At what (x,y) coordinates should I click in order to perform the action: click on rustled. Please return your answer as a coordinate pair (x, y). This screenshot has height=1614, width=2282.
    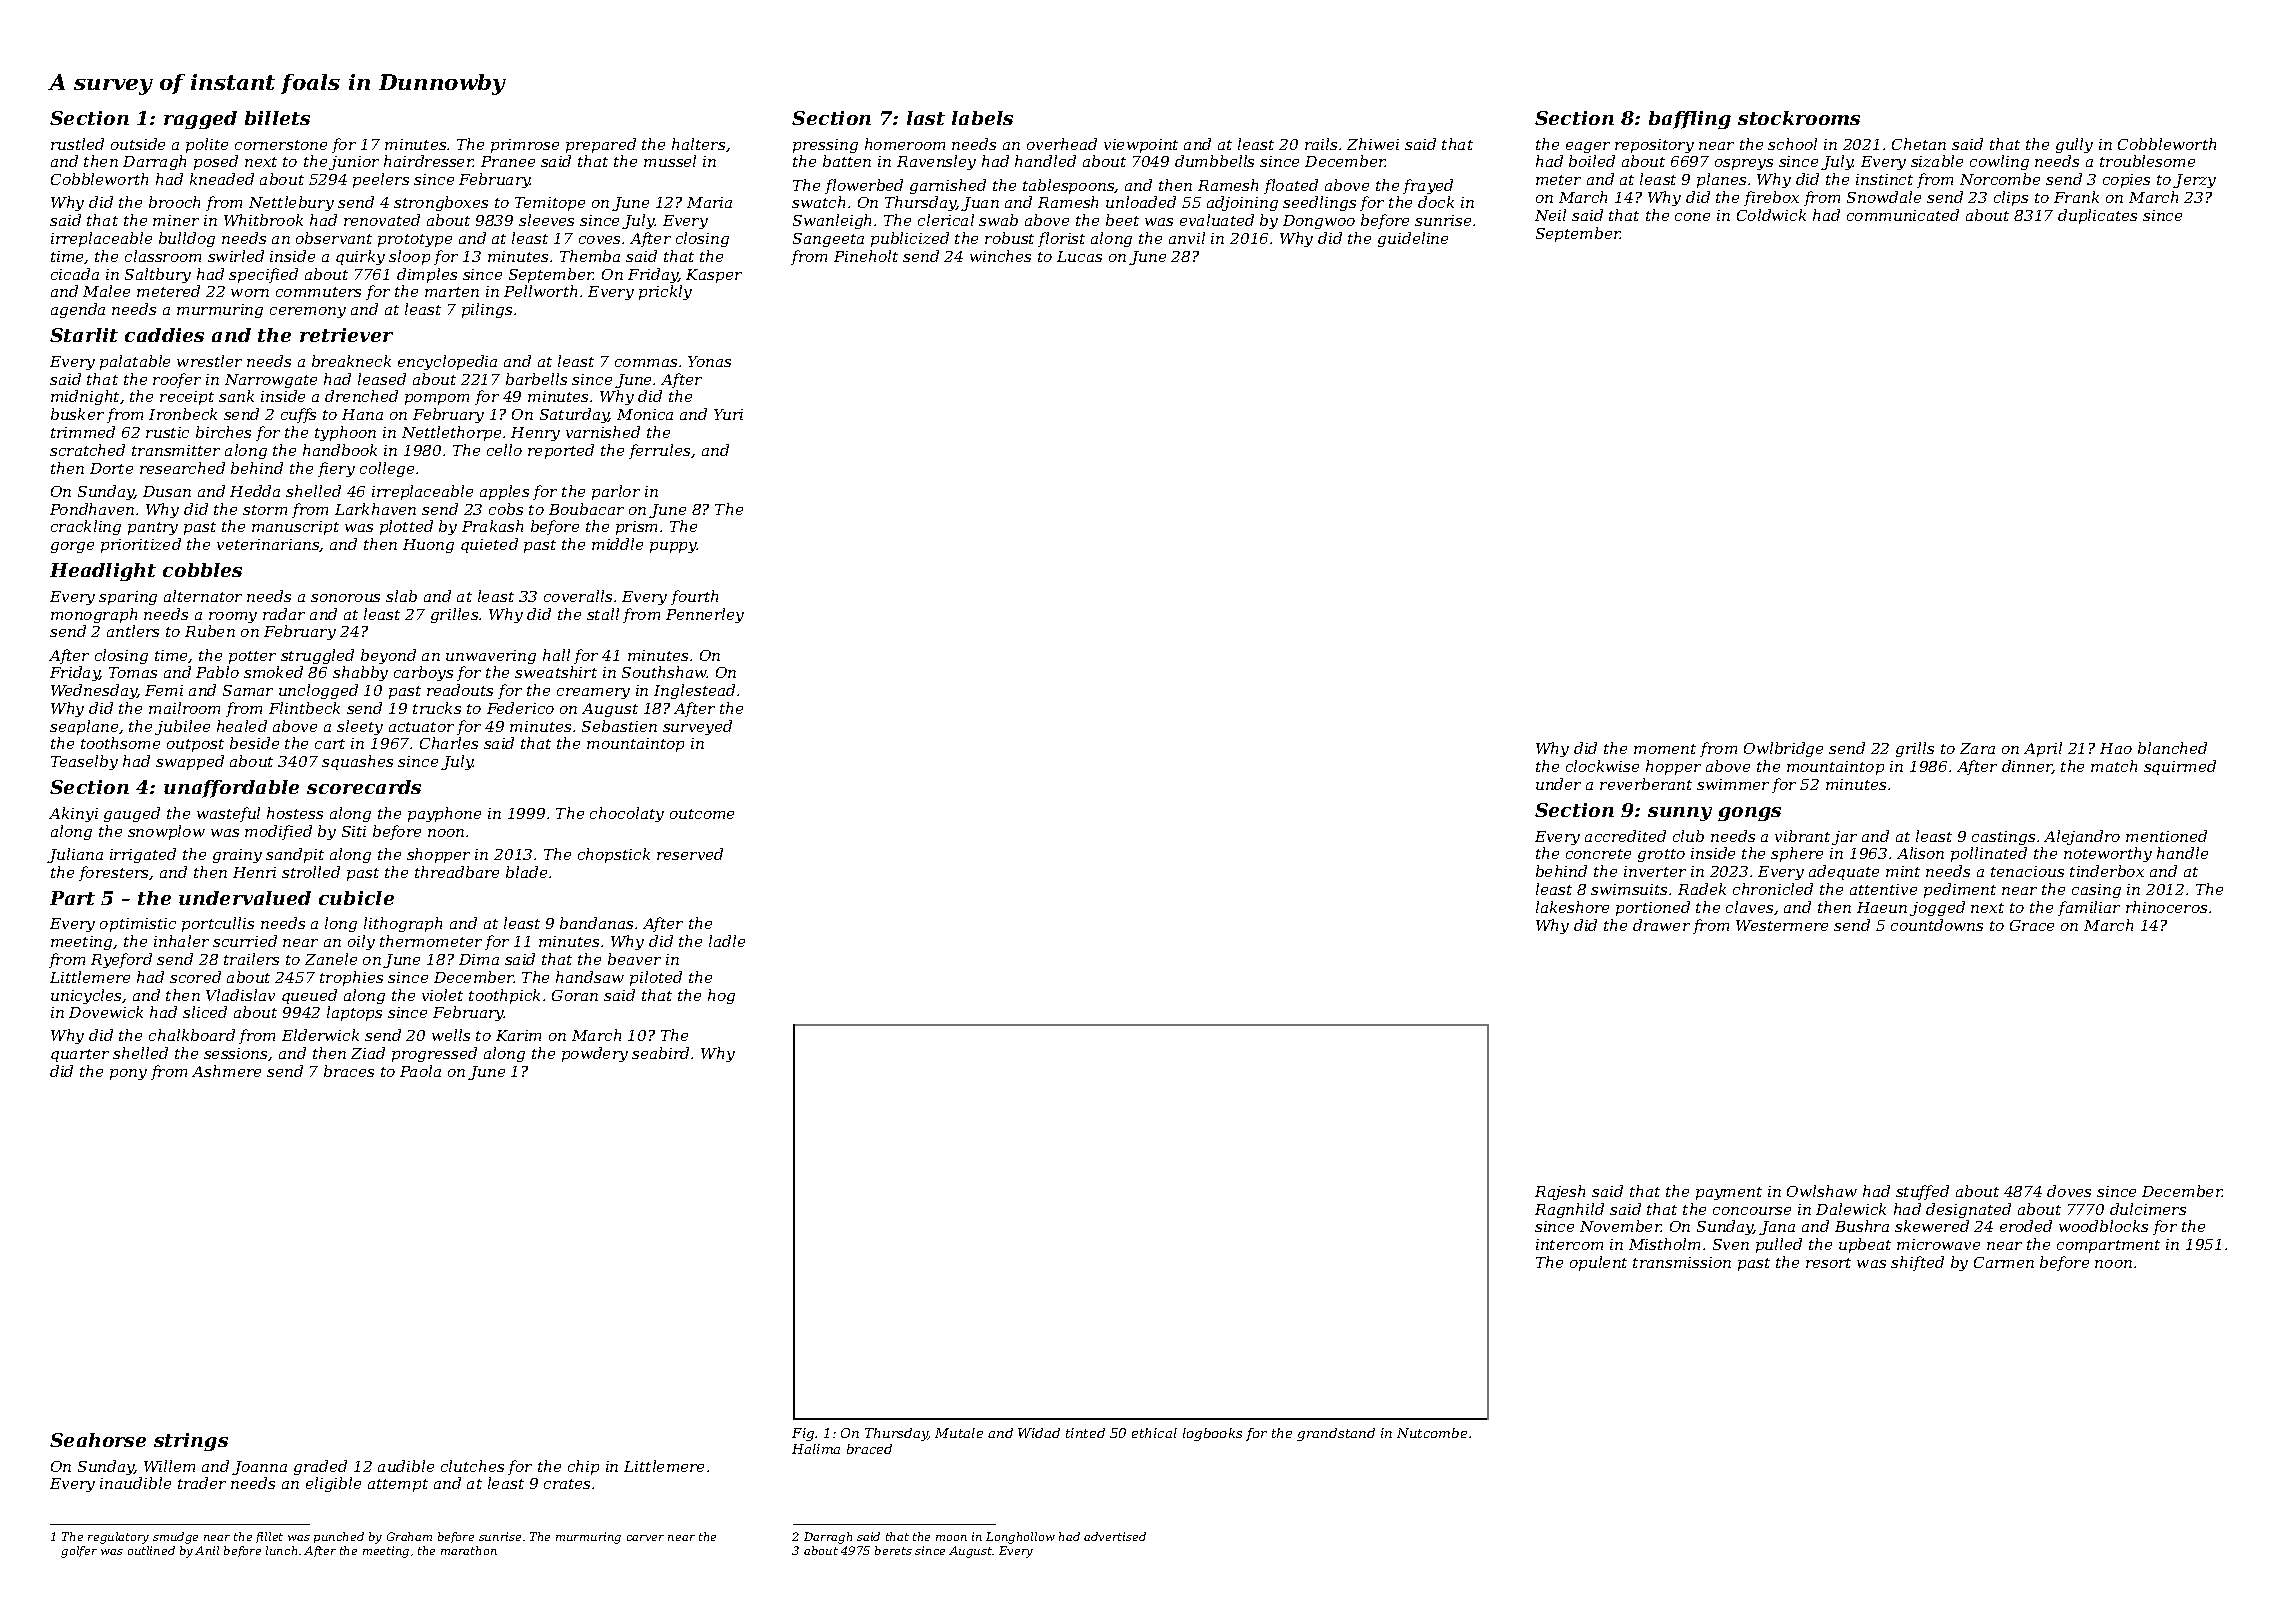
    Looking at the image, I should click on (77, 144).
